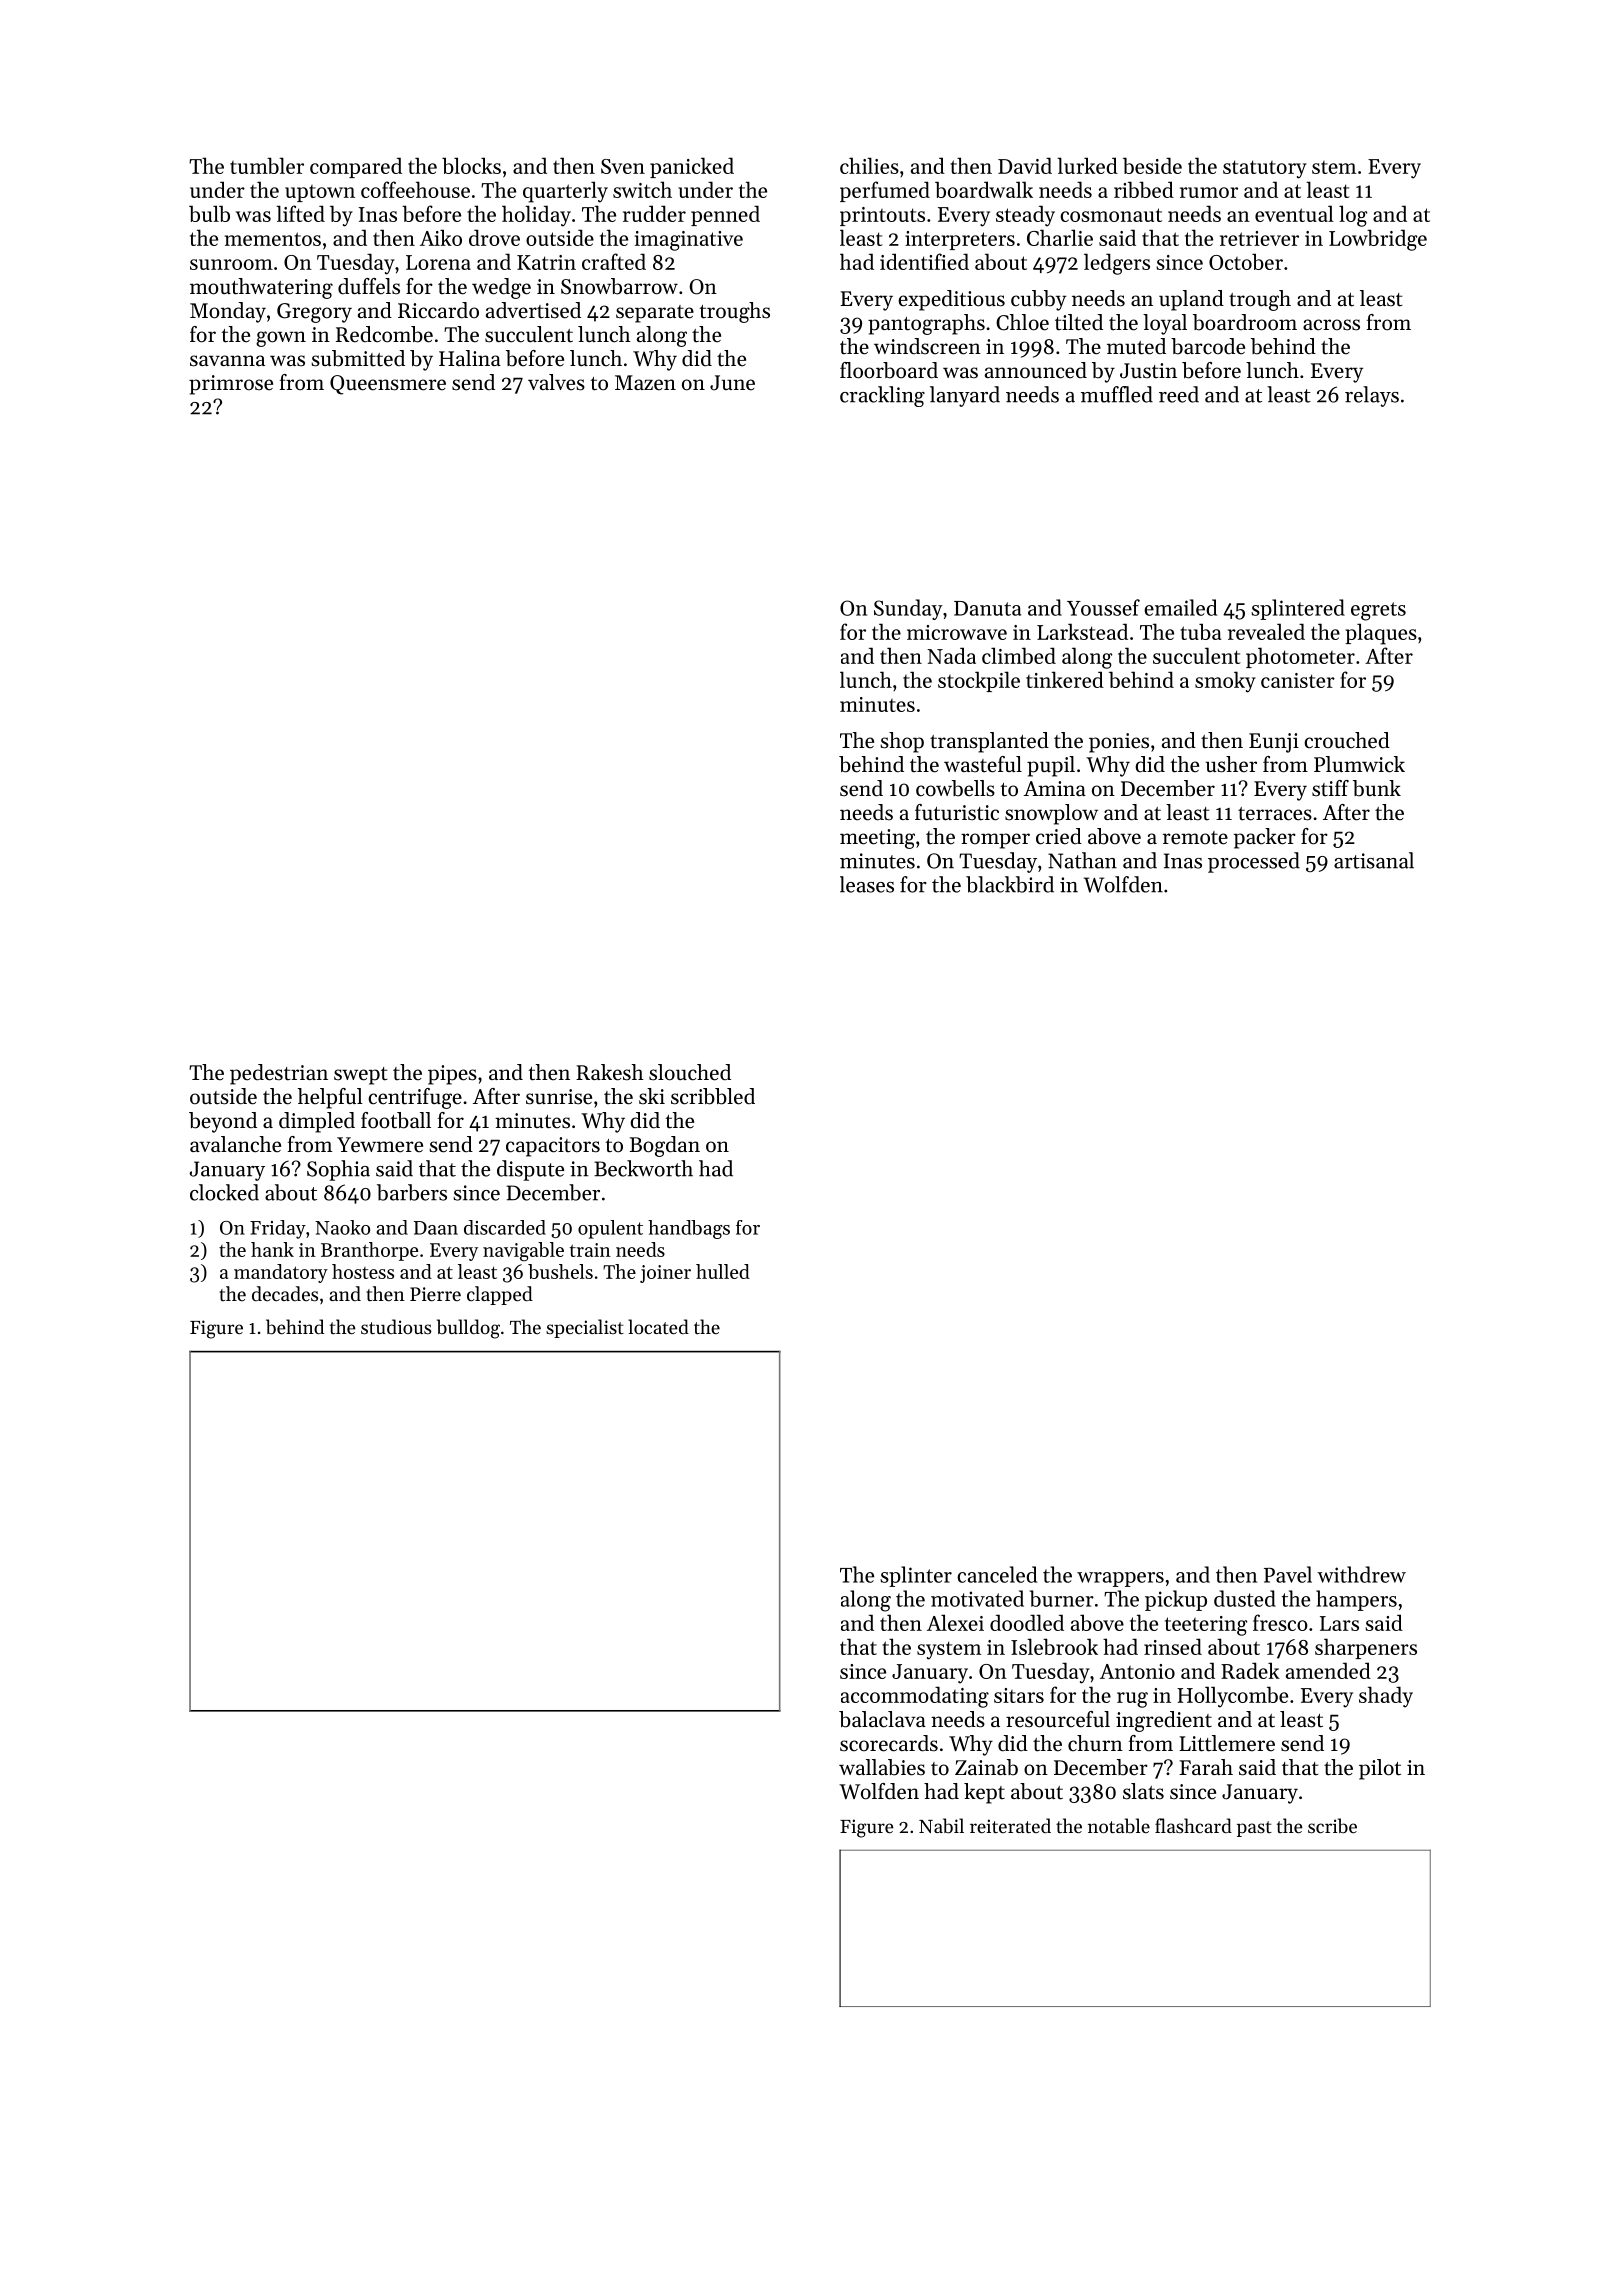 This page has height=2292, width=1620. I want to click on scribbled, so click(713, 1096).
